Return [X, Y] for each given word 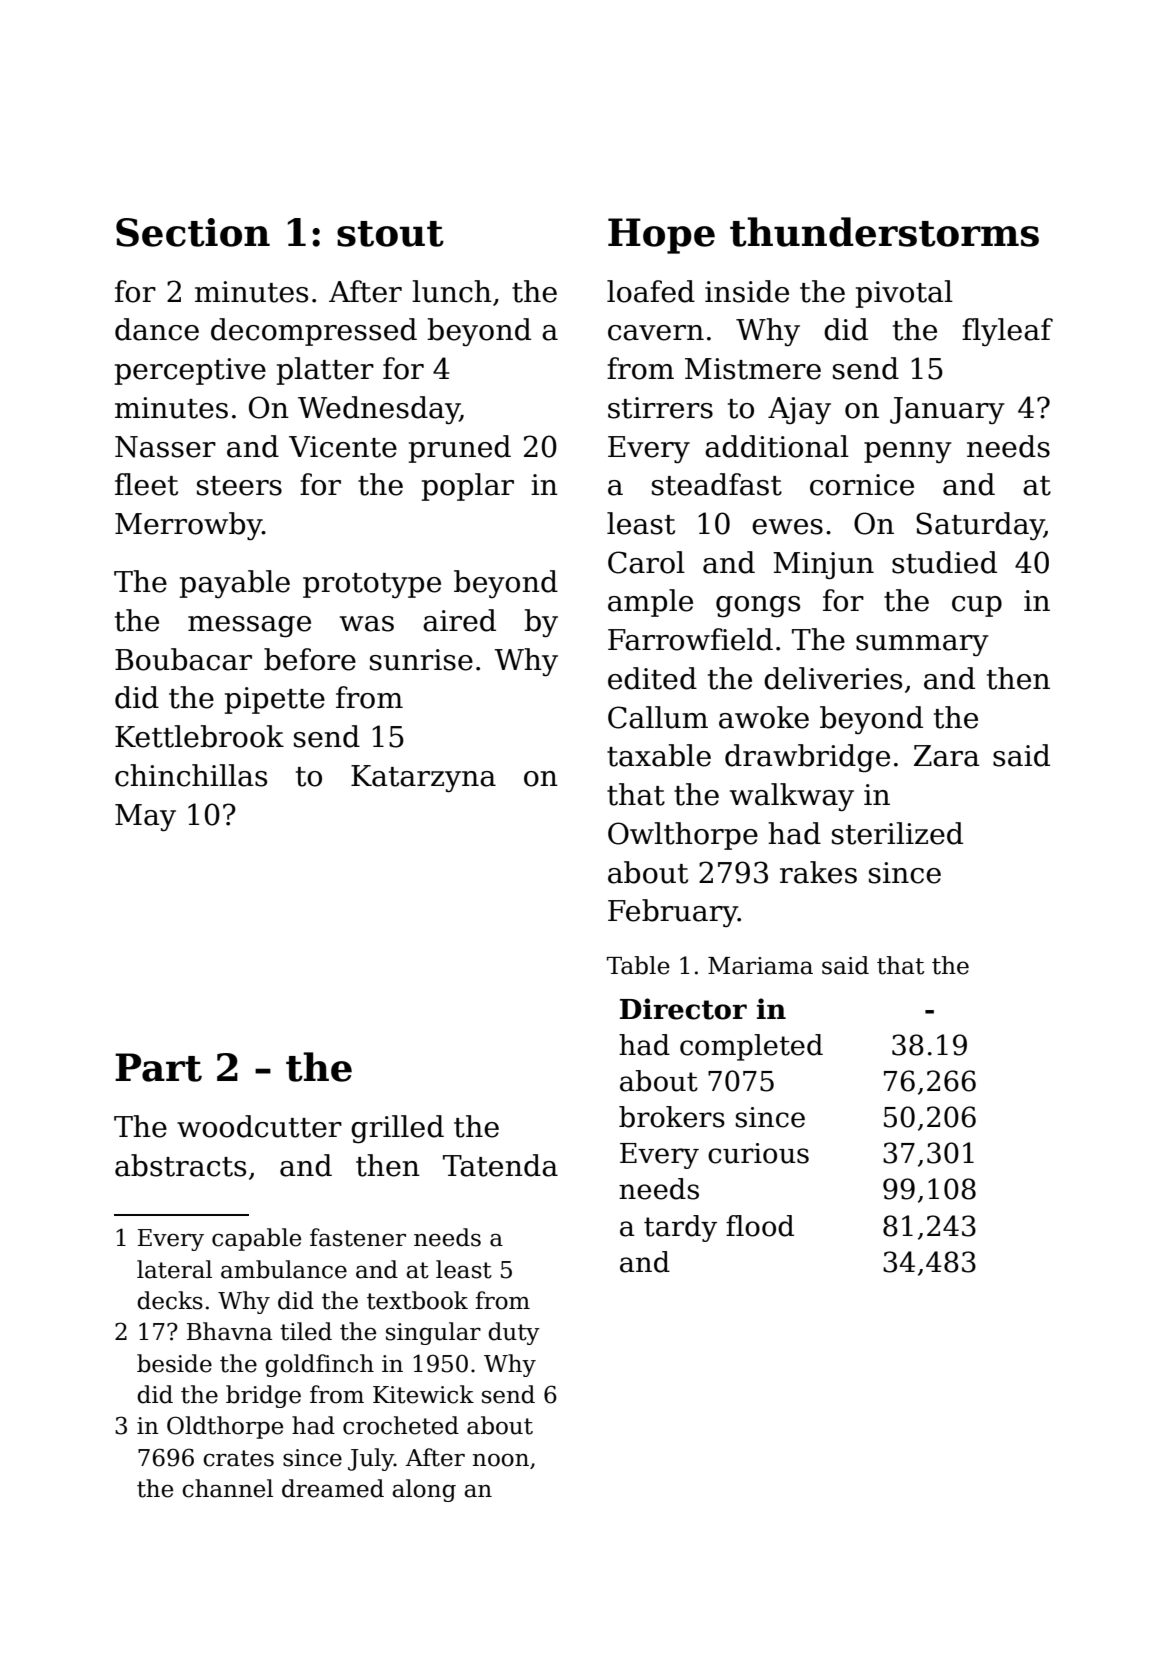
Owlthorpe [683, 836]
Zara [947, 756]
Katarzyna [423, 778]
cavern [656, 333]
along [424, 1490]
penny [908, 452]
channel [227, 1488]
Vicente [343, 447]
